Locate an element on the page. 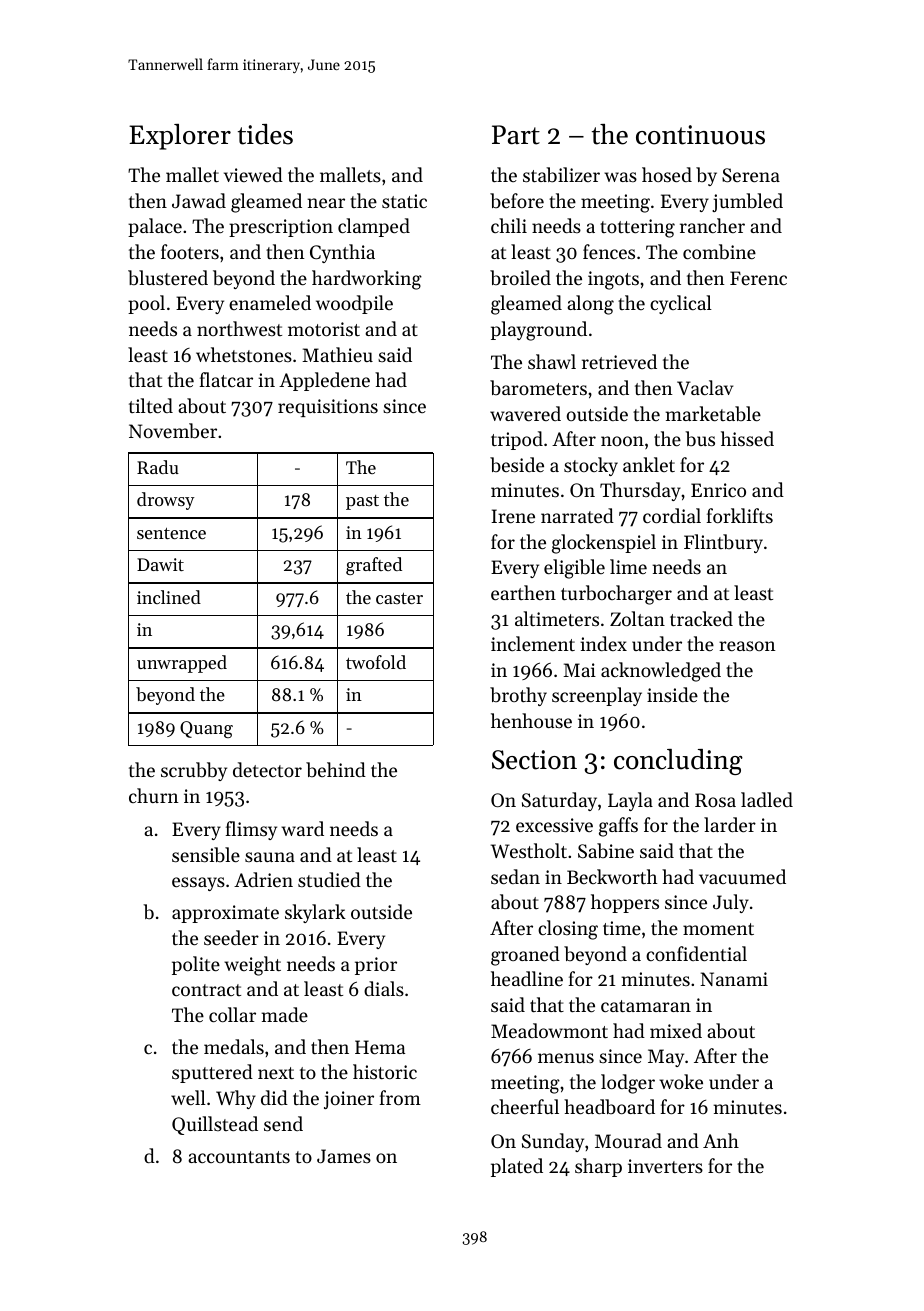 The height and width of the document is (1311, 924). Westholt is located at coordinates (529, 850).
